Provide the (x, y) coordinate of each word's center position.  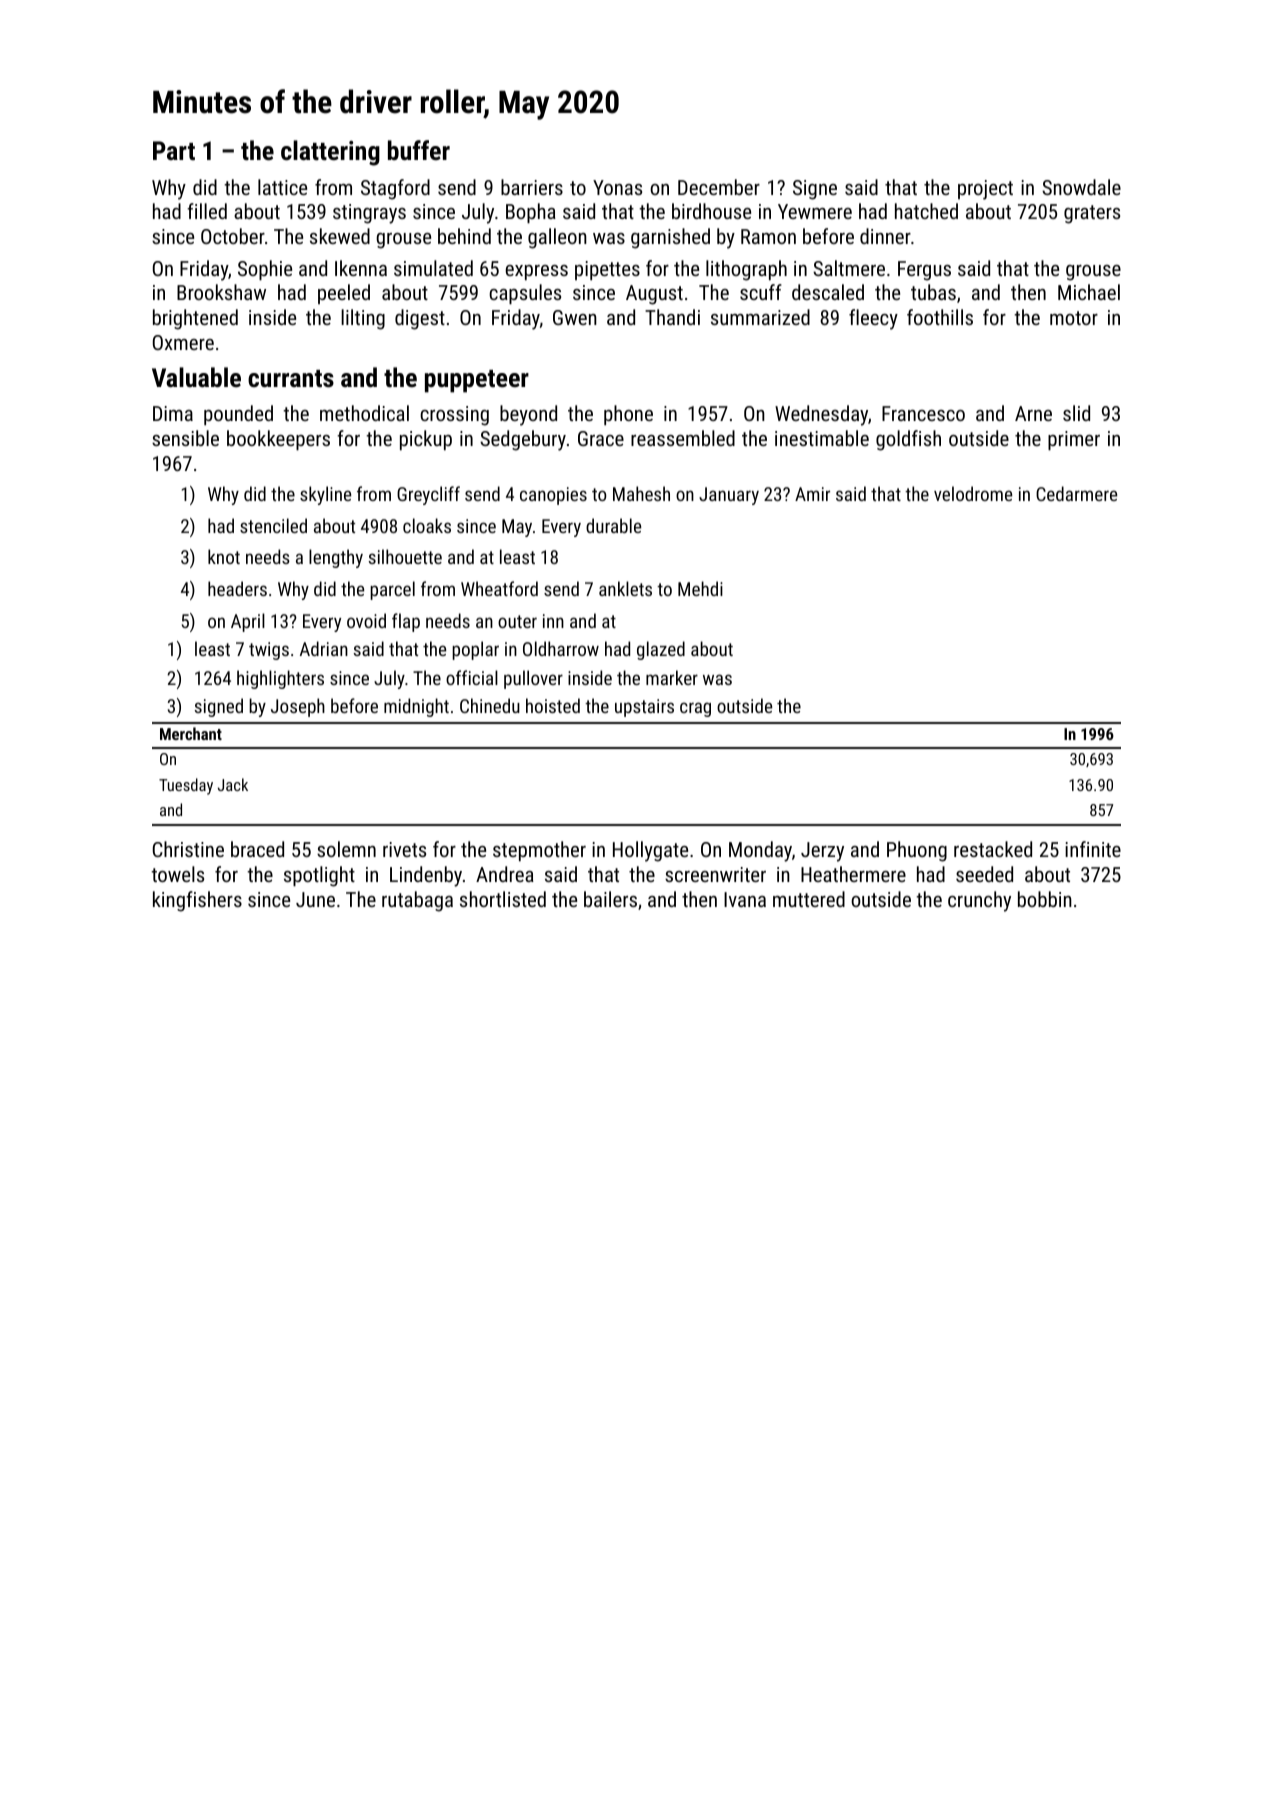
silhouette (405, 556)
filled (207, 211)
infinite (1093, 849)
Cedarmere (1076, 493)
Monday (760, 851)
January (729, 496)
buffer (419, 150)
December (719, 187)
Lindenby (426, 876)
